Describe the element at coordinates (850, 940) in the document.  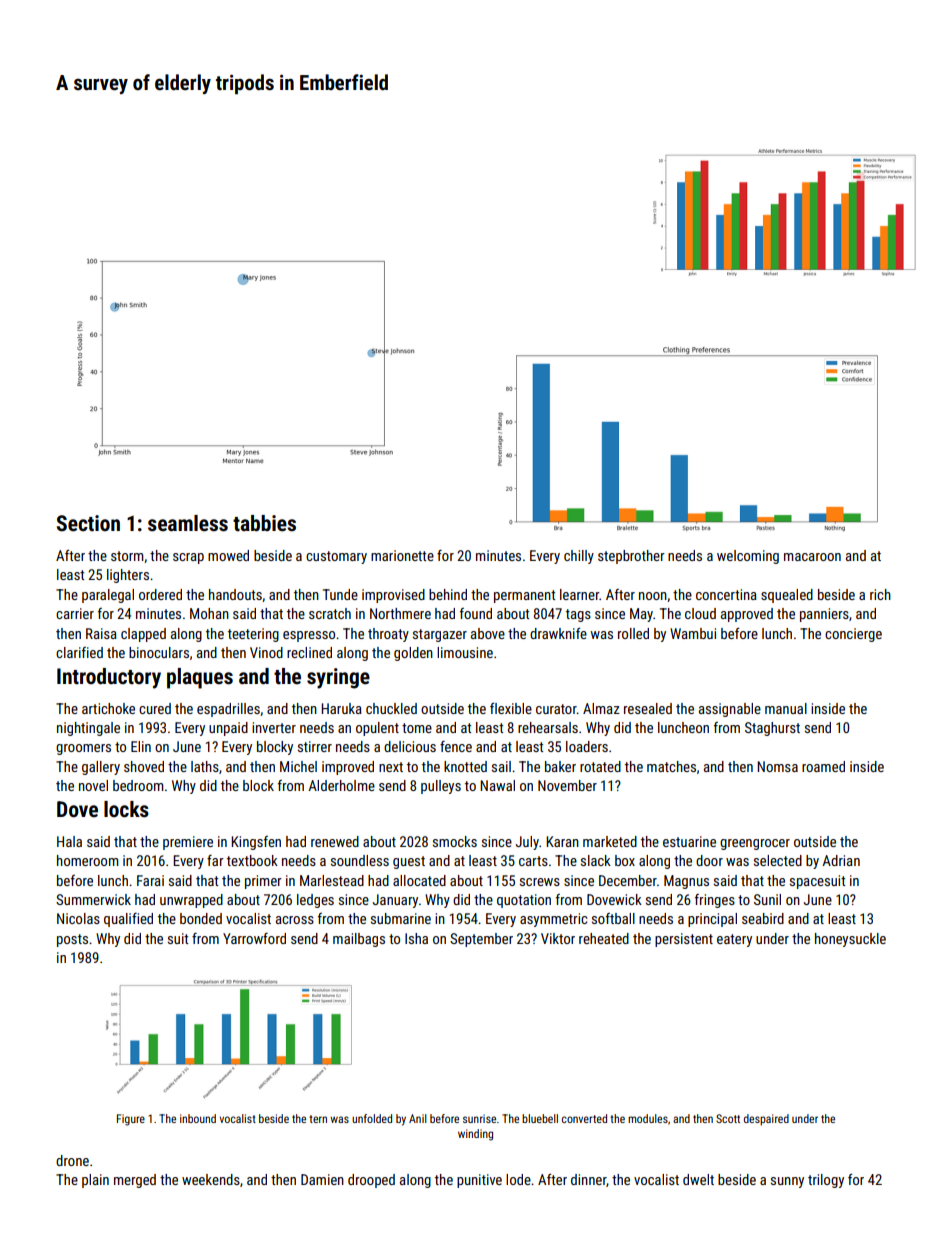
I see `honeysuckle` at that location.
